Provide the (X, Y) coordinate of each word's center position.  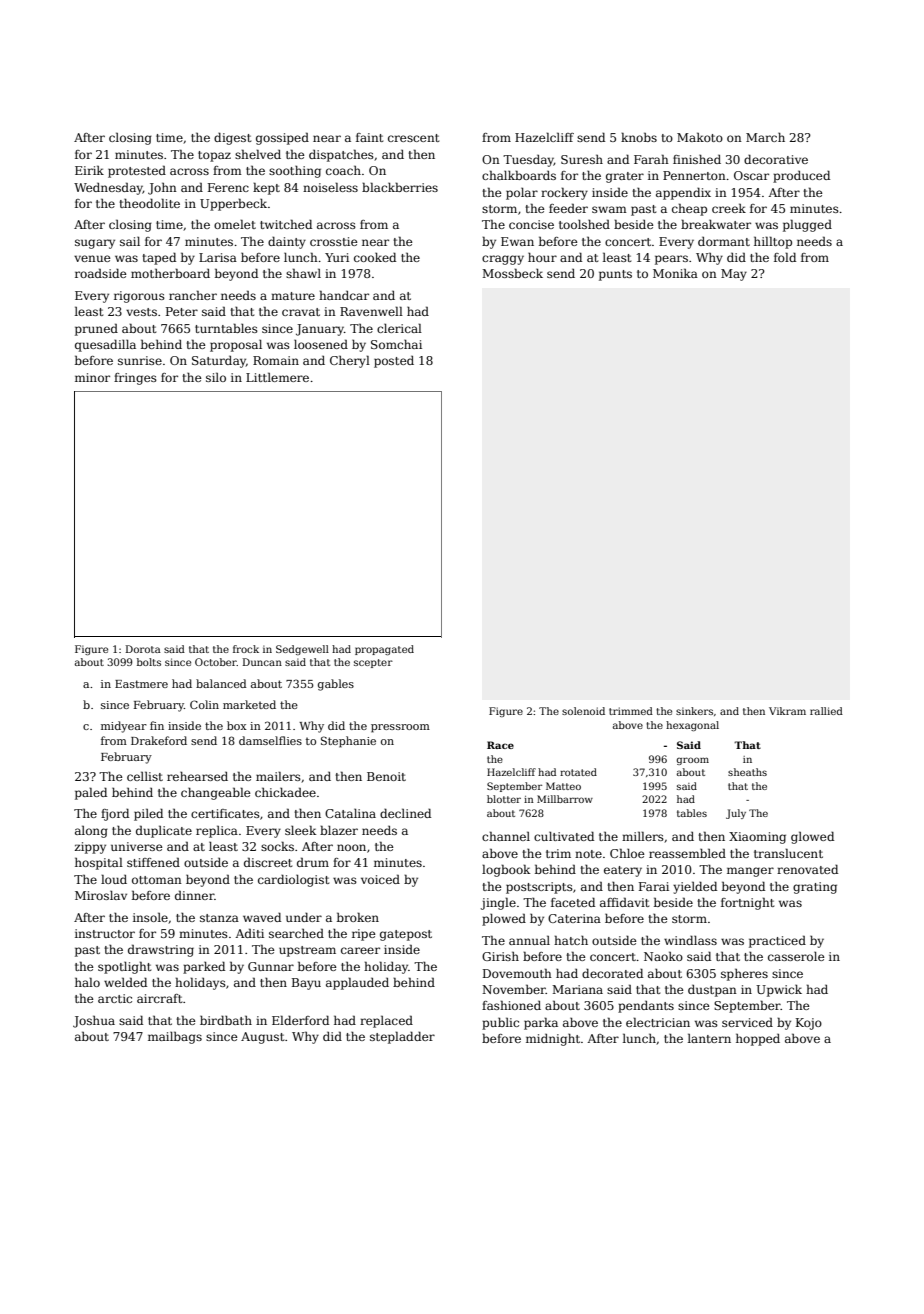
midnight (553, 1039)
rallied (826, 711)
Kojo (809, 1024)
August (262, 1038)
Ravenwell (371, 311)
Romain (276, 360)
